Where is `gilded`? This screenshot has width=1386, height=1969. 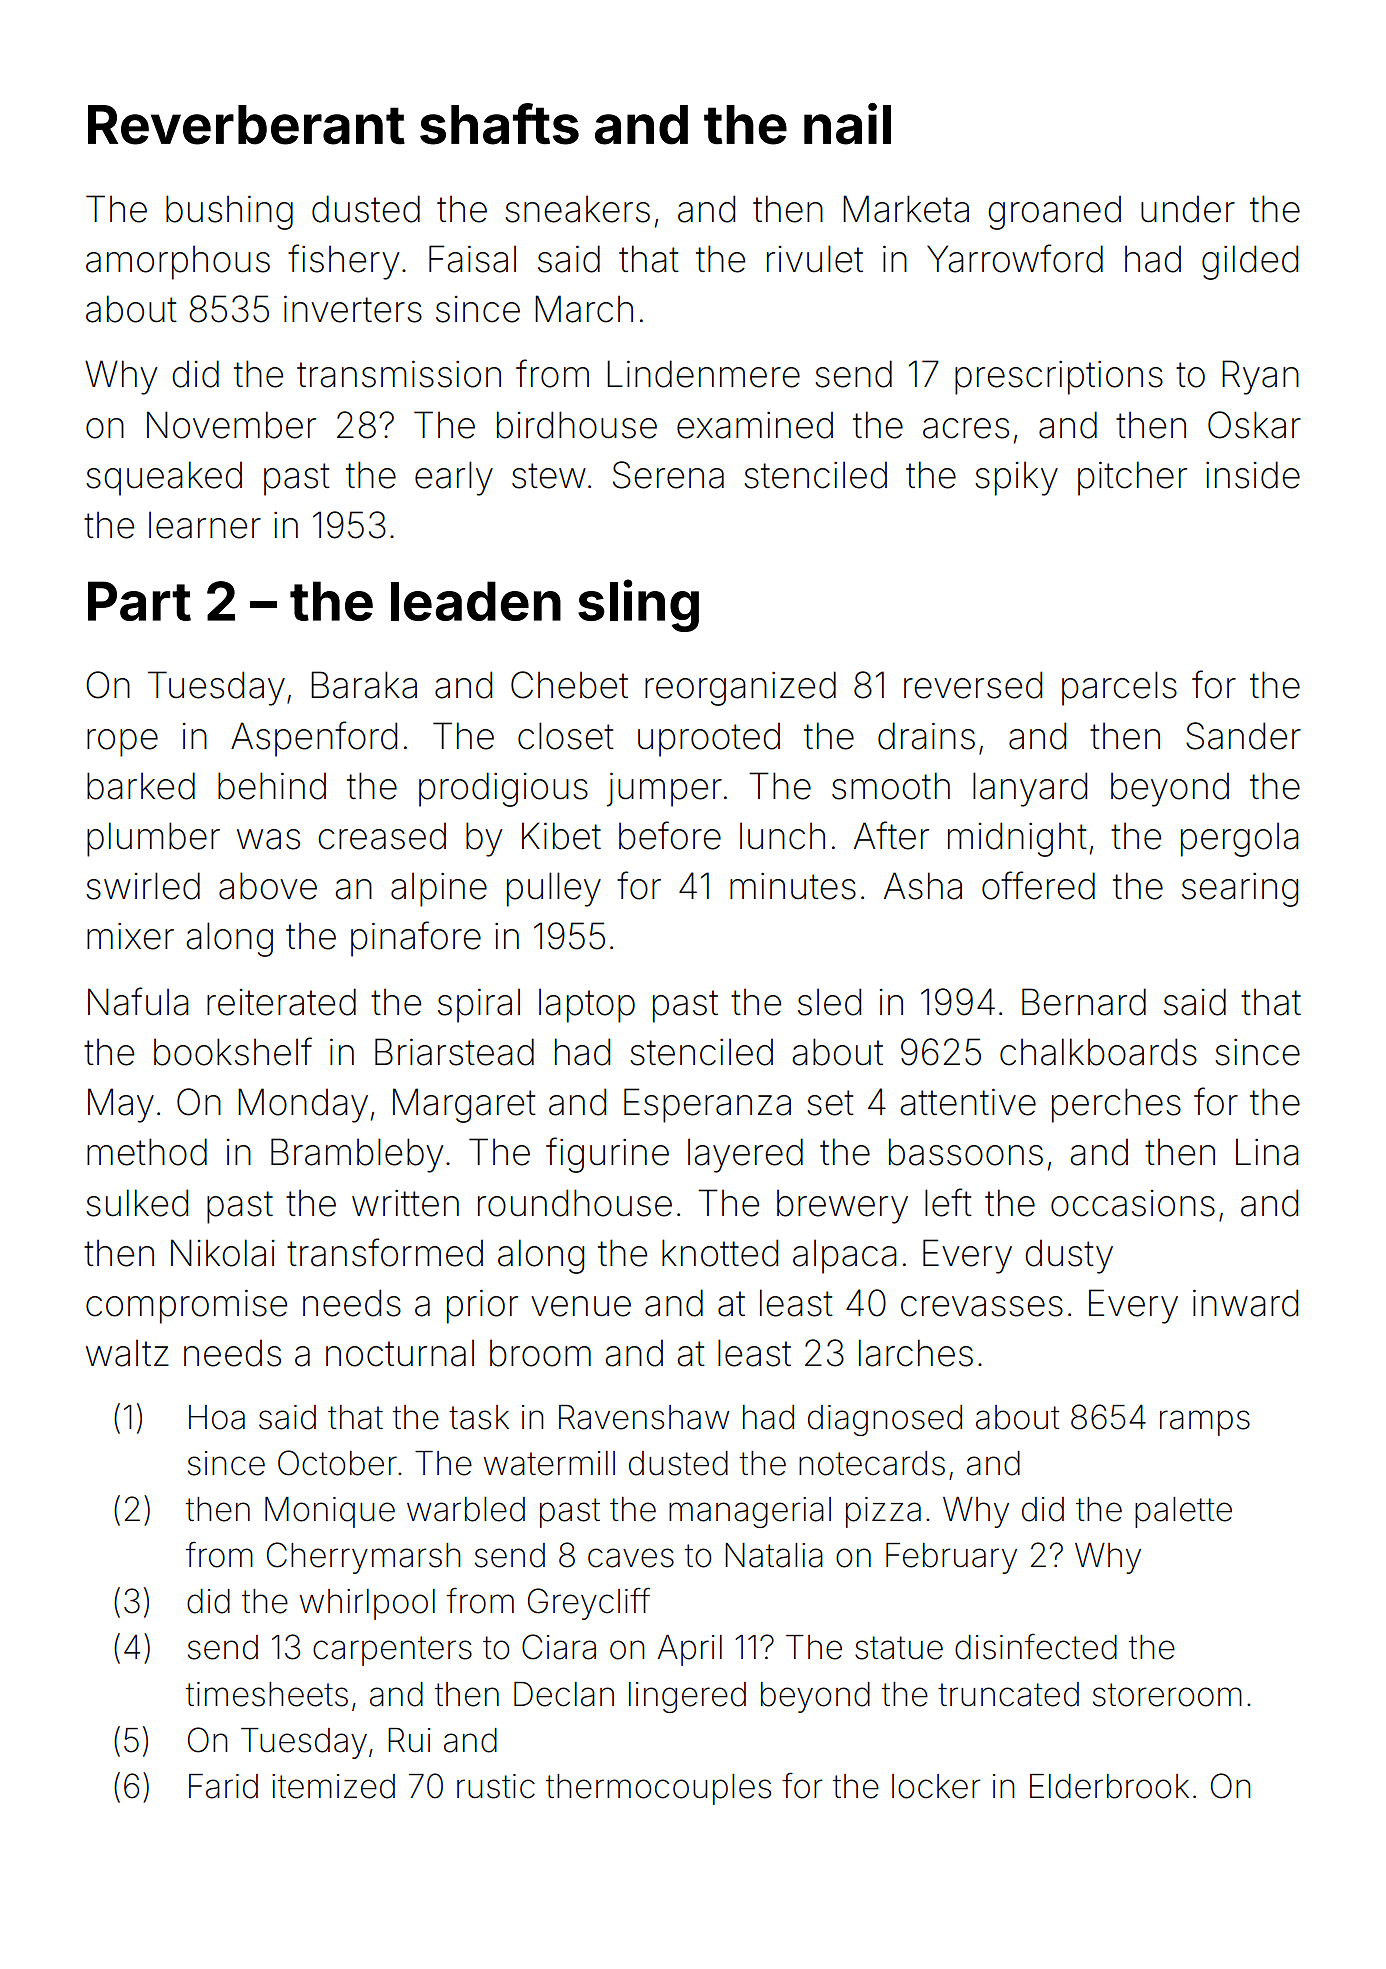
gilded is located at coordinates (1250, 262).
